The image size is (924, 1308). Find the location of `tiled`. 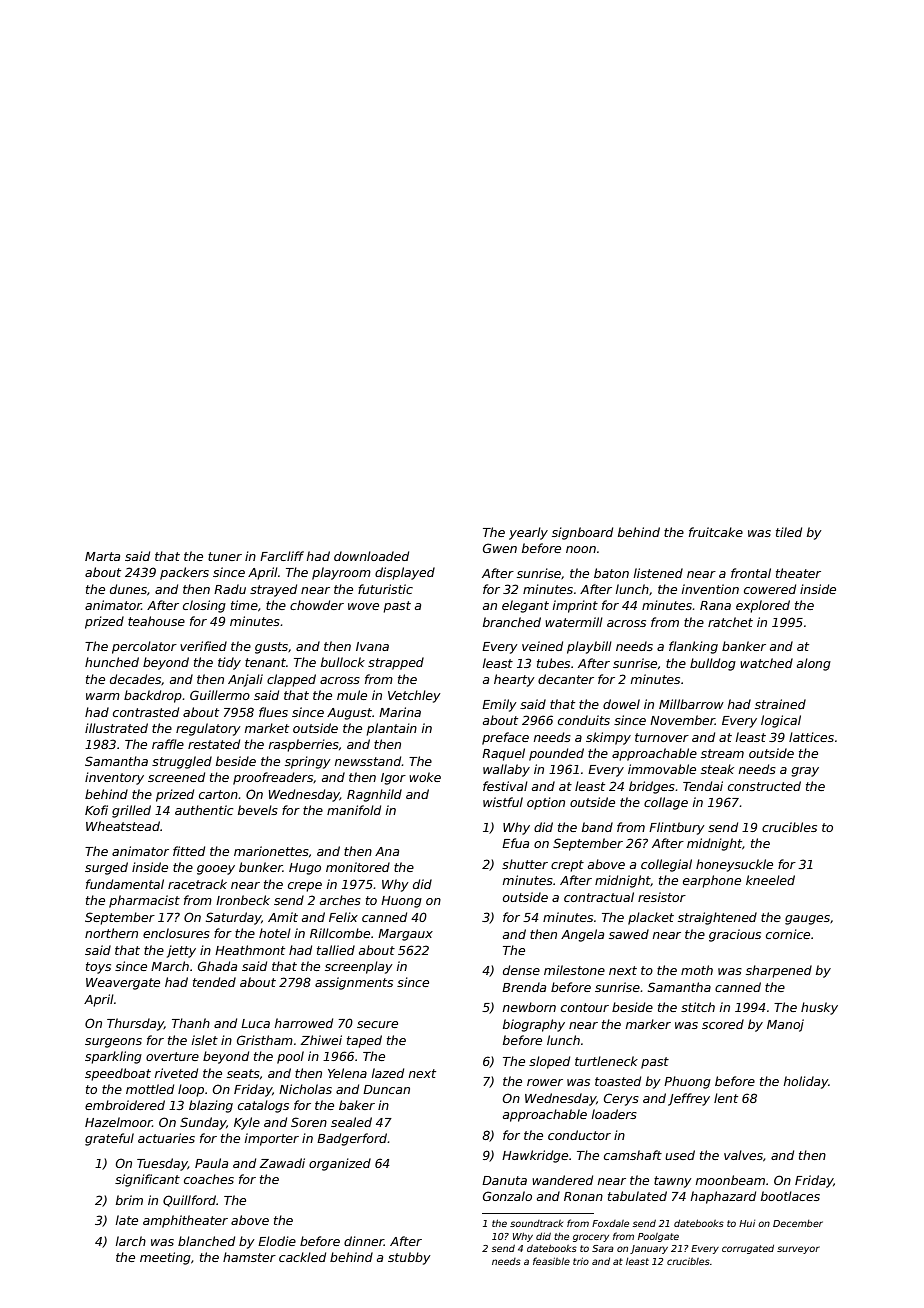

tiled is located at coordinates (789, 532).
